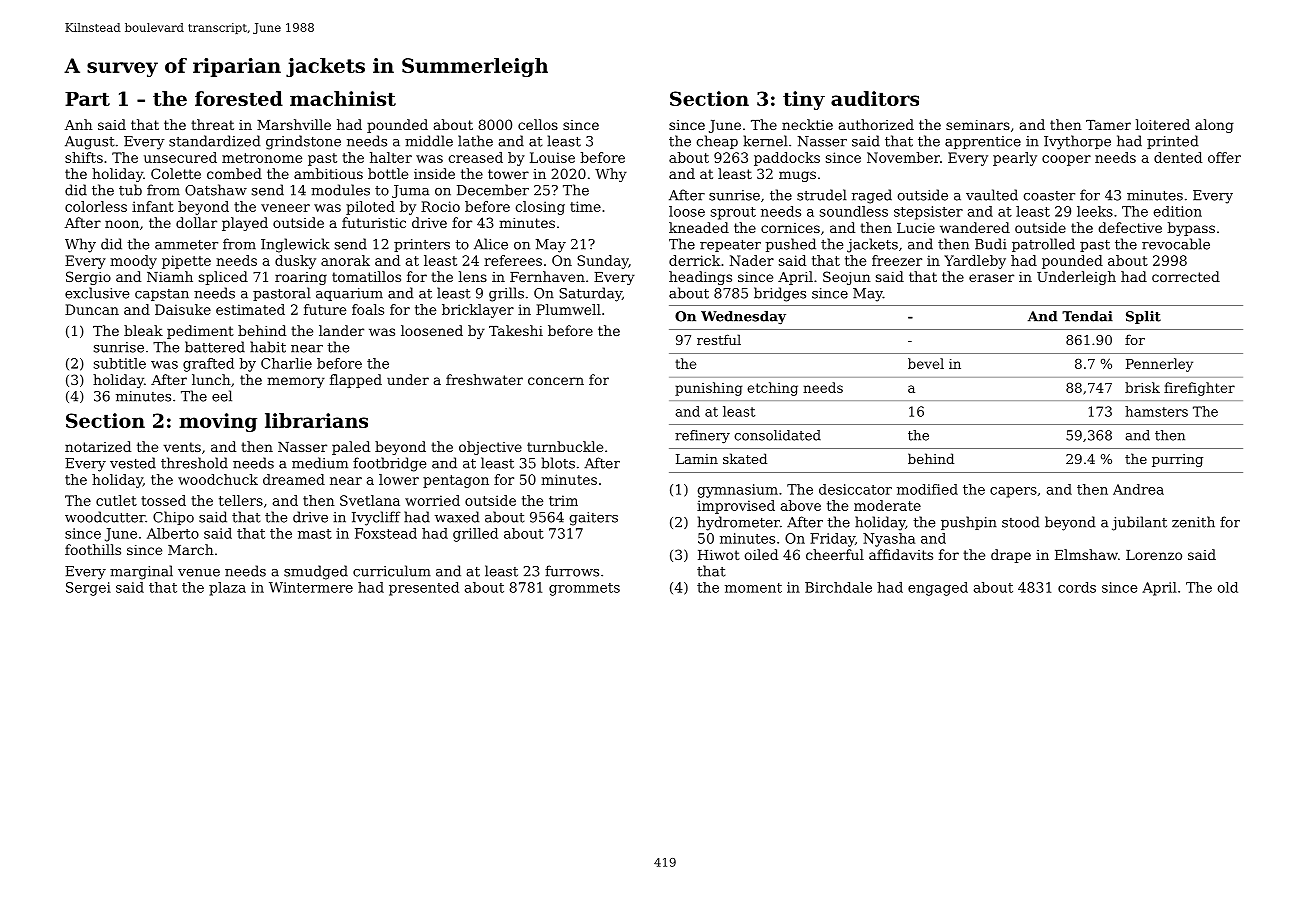  What do you see at coordinates (116, 500) in the document?
I see `cutlet` at bounding box center [116, 500].
